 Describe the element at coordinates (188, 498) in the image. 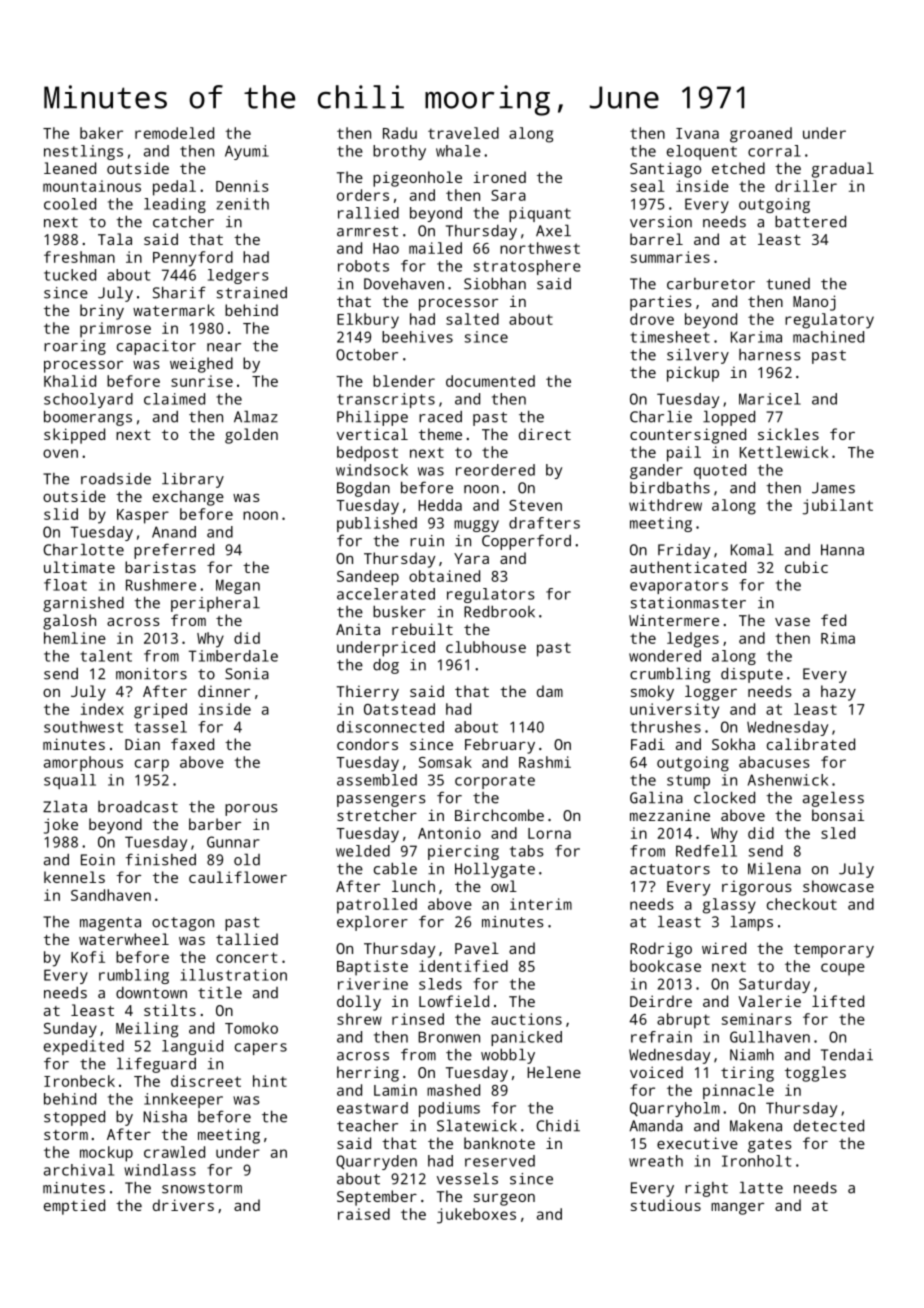

I see `exchange` at that location.
